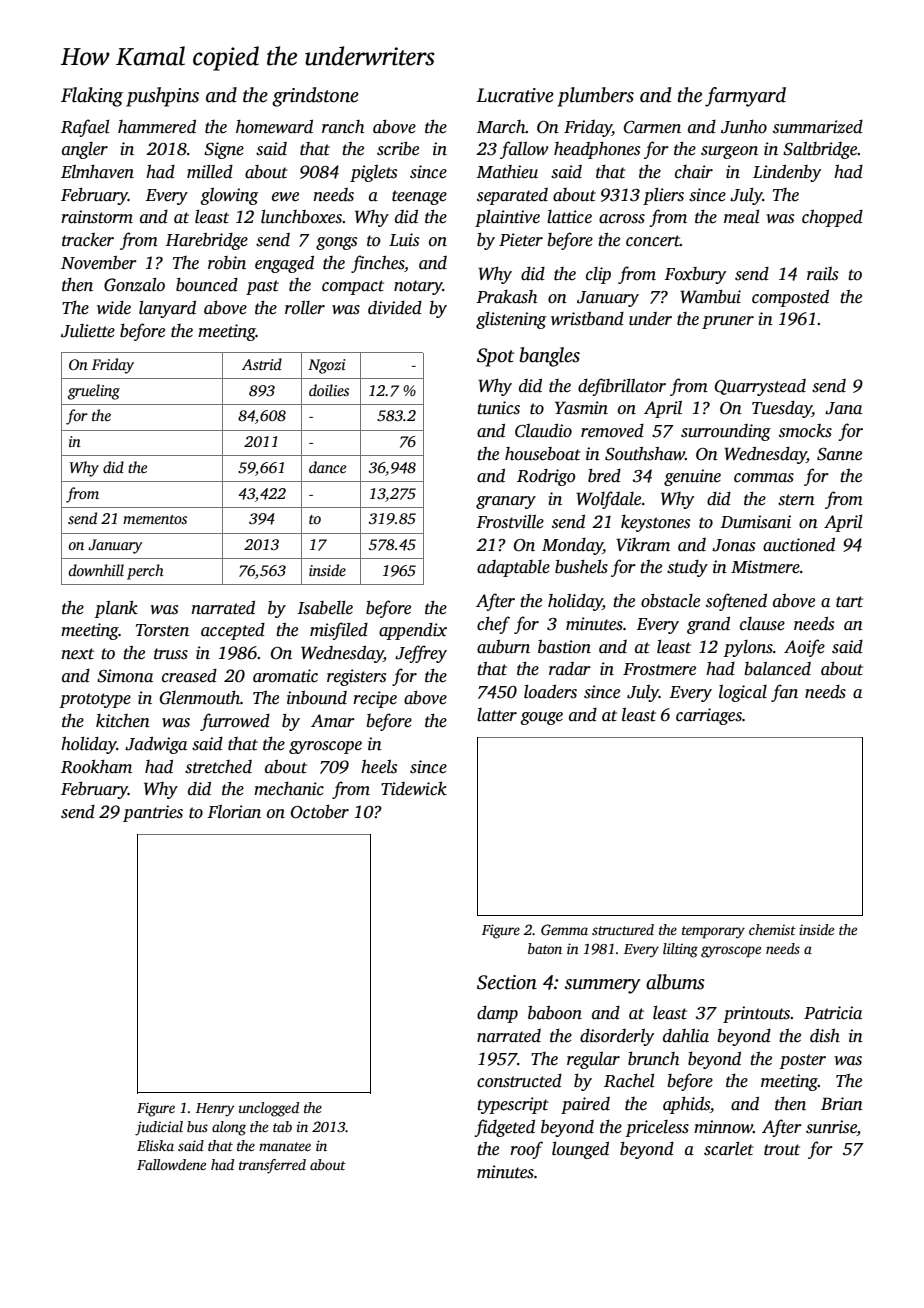  What do you see at coordinates (418, 287) in the page?
I see `notary` at bounding box center [418, 287].
